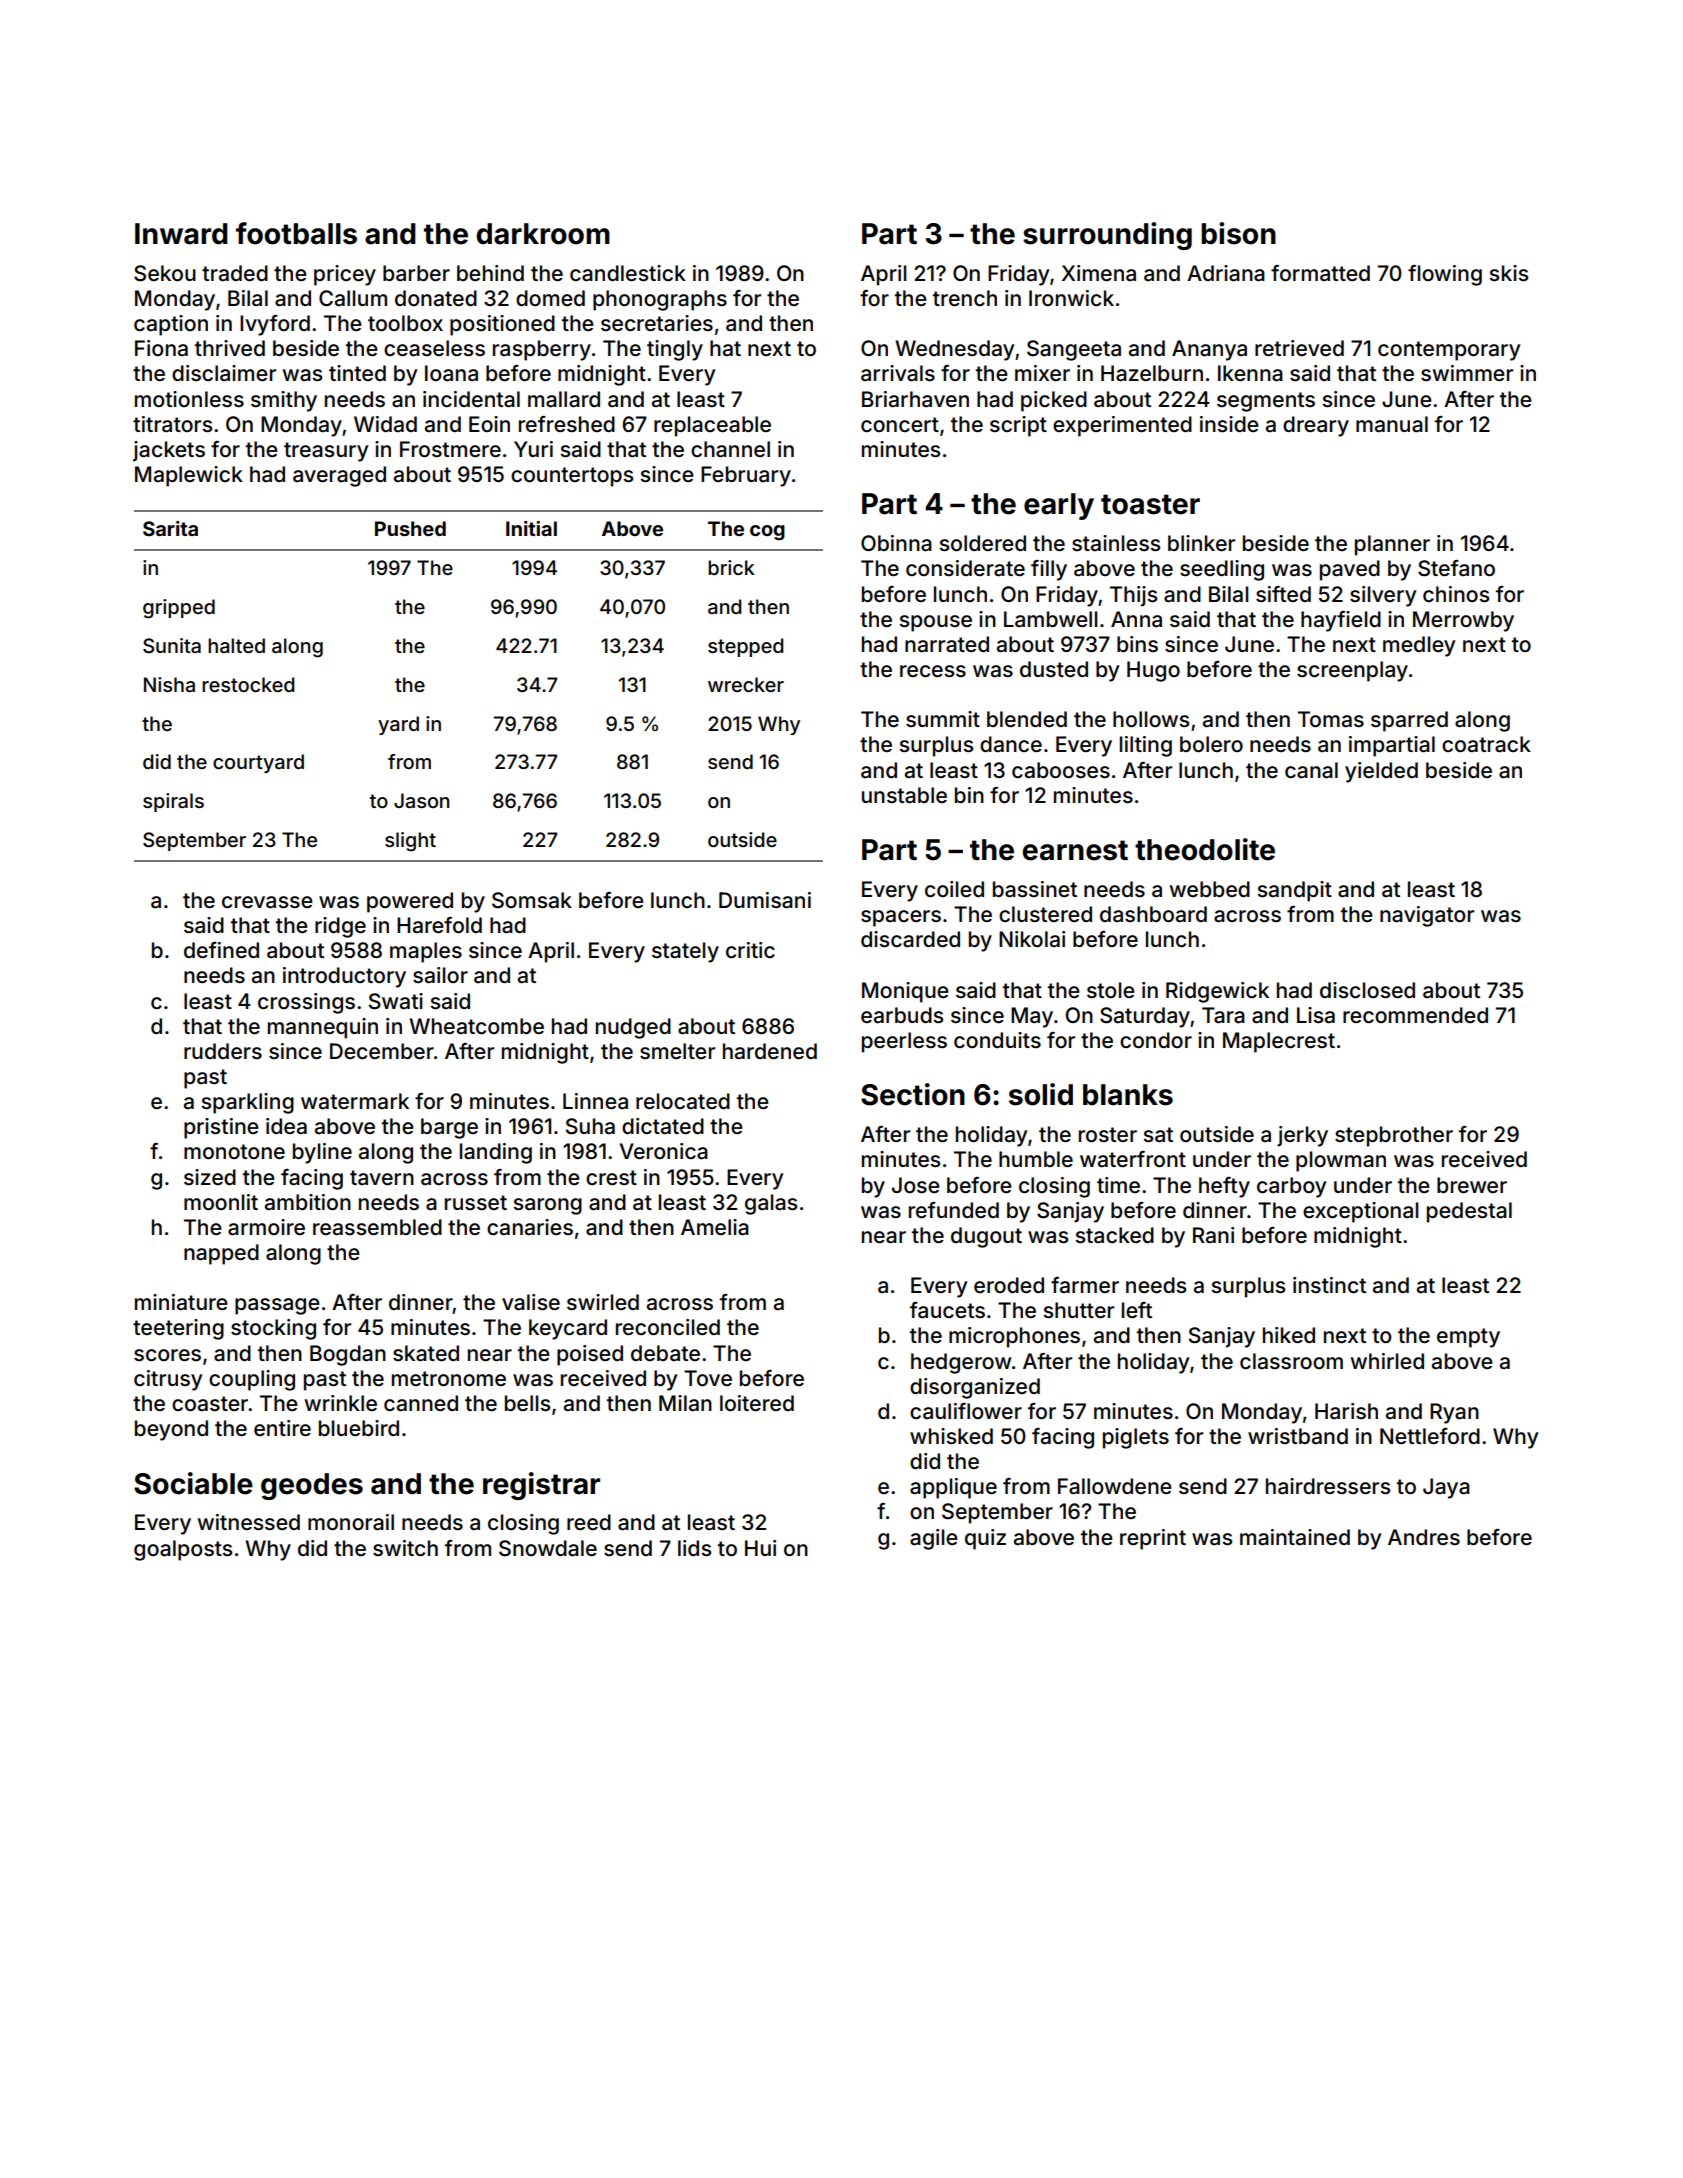  I want to click on lids, so click(694, 1548).
